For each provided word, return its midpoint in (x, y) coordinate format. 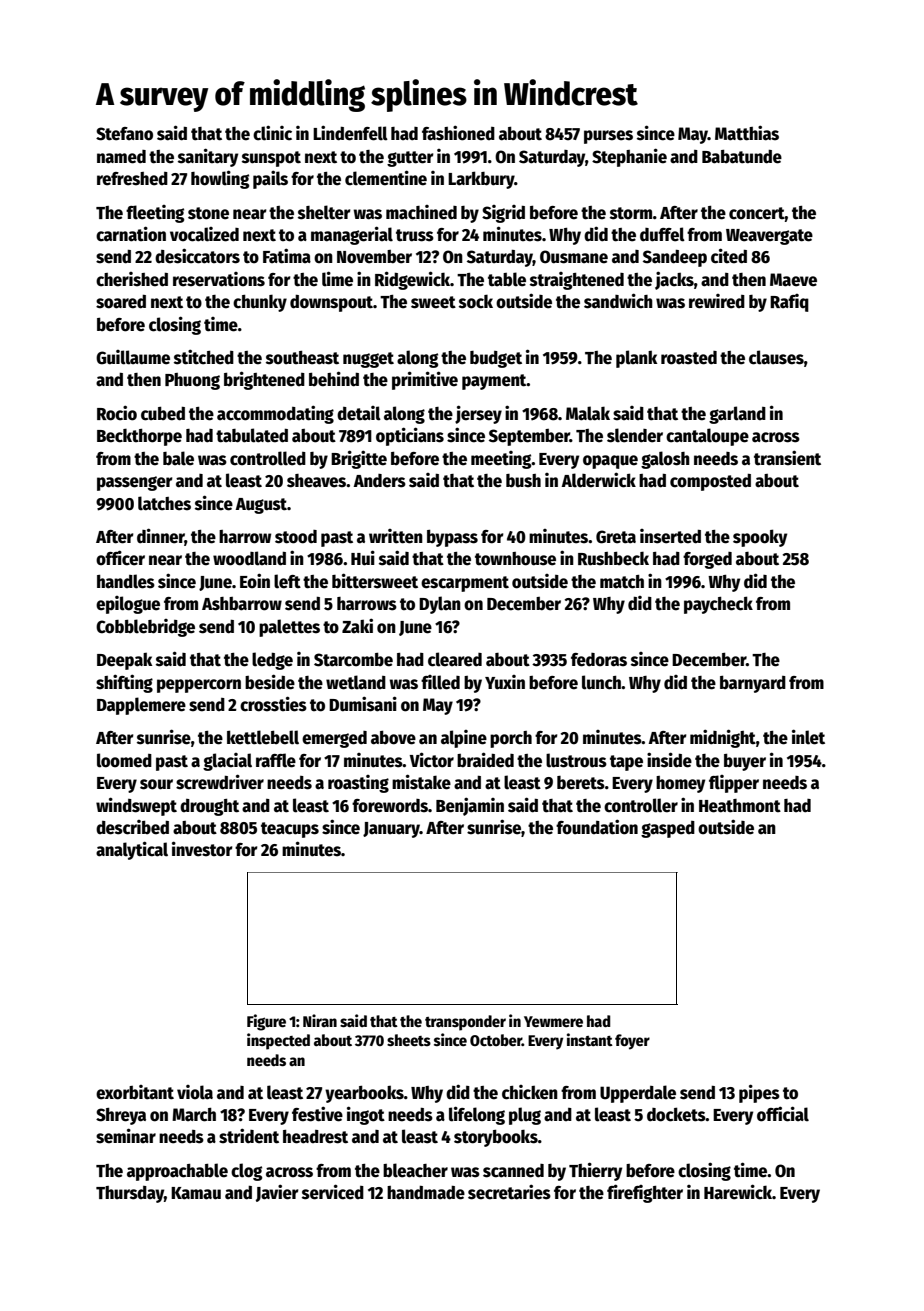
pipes (759, 1093)
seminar (126, 1136)
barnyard (753, 684)
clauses (776, 357)
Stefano (124, 134)
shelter (324, 212)
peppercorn (199, 686)
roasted (689, 358)
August (261, 506)
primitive (425, 380)
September (529, 437)
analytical (132, 850)
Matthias (747, 133)
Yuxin (505, 682)
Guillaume (133, 357)
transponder (465, 1023)
